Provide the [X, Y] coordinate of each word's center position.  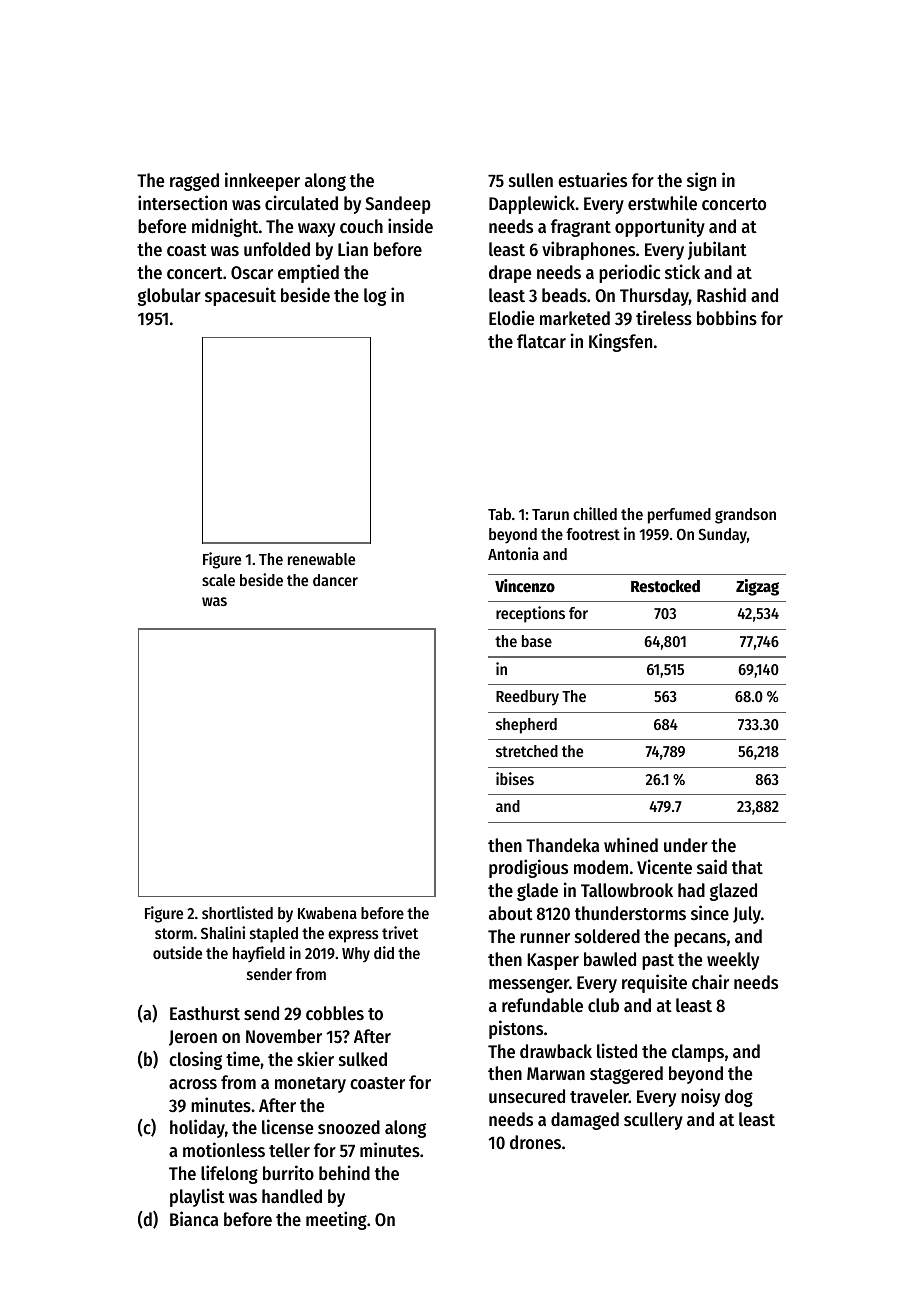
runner [545, 938]
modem [601, 867]
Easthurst [205, 1013]
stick [682, 271]
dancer [335, 580]
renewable [321, 559]
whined [631, 844]
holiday [197, 1128]
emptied [308, 273]
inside [410, 225]
